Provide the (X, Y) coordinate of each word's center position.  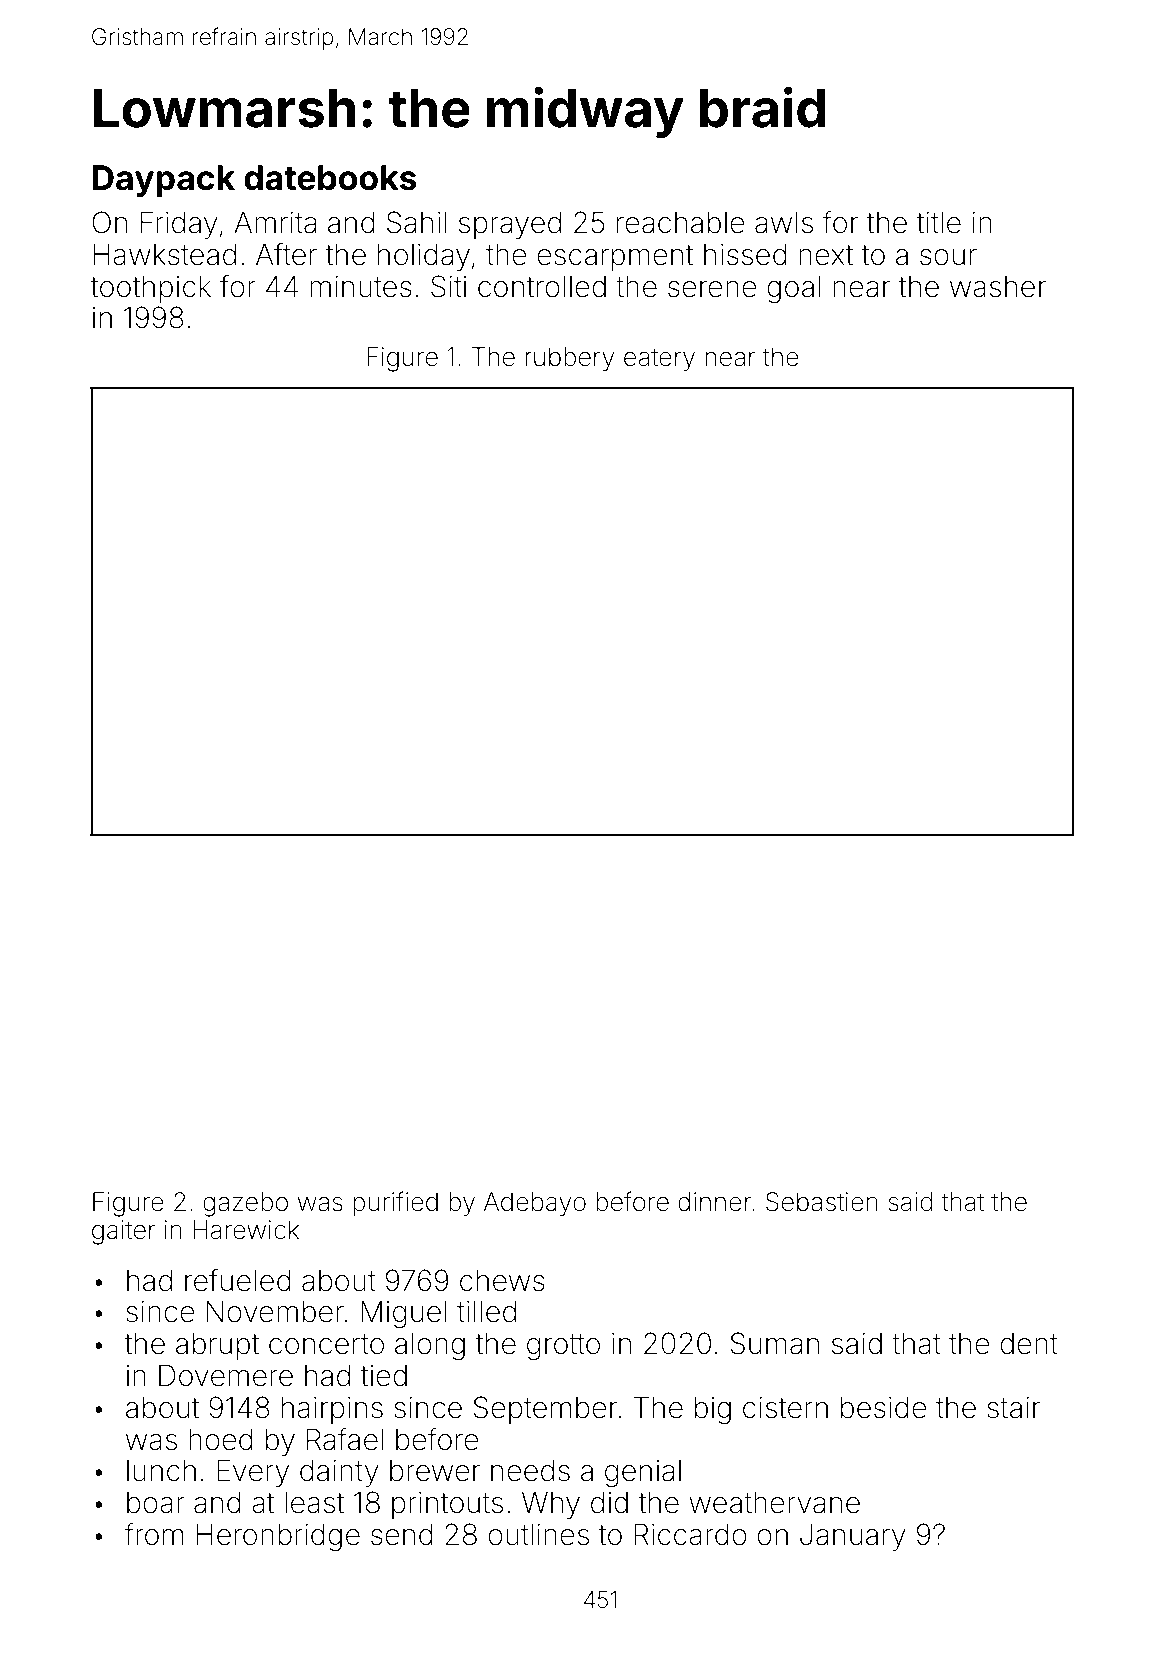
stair (1013, 1408)
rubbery (570, 359)
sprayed (510, 225)
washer (998, 287)
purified (395, 1203)
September (545, 1410)
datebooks (330, 178)
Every (253, 1473)
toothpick (151, 289)
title (939, 223)
